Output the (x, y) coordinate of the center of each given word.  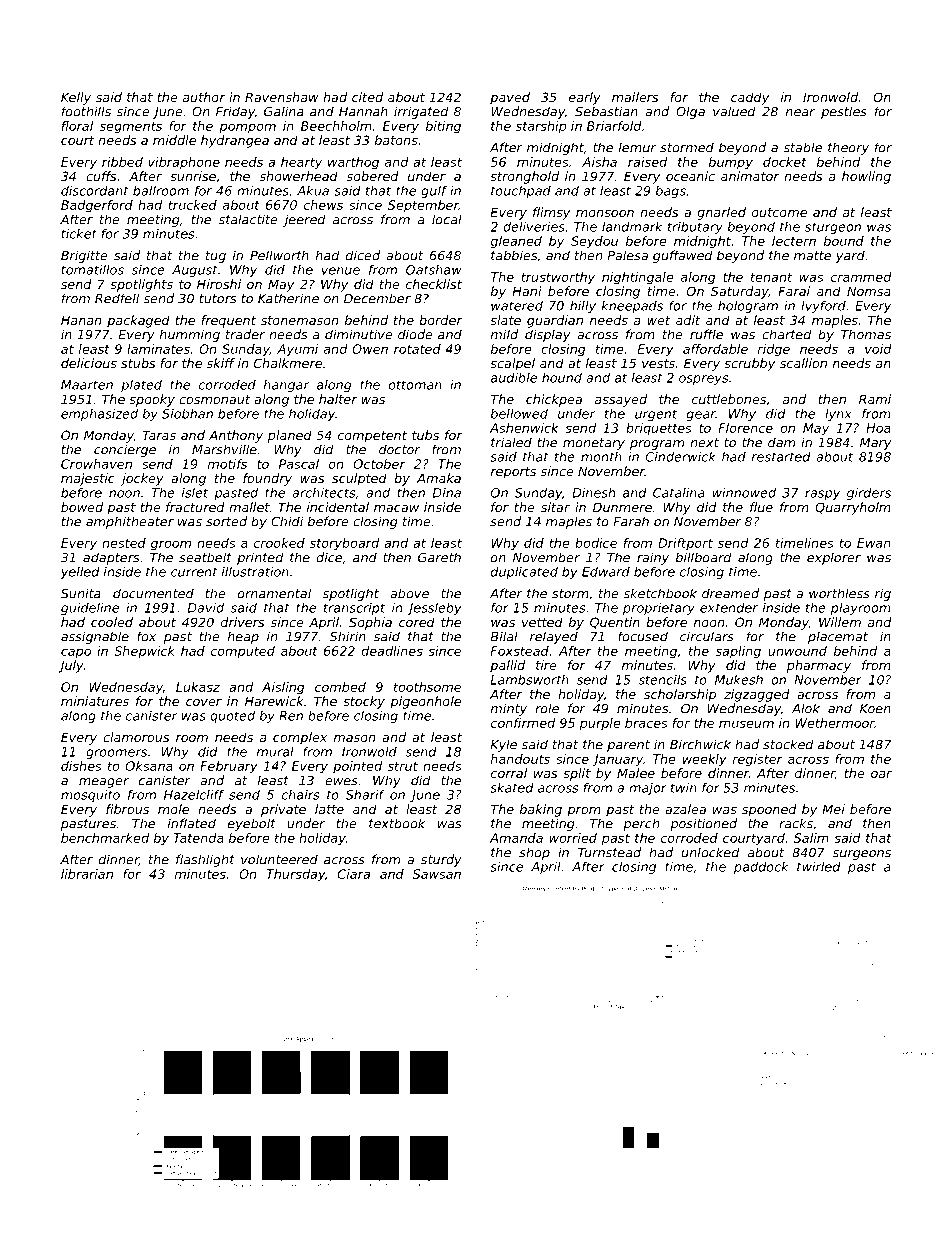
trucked (193, 205)
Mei (833, 809)
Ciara (354, 874)
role (547, 708)
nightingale (638, 278)
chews (323, 205)
